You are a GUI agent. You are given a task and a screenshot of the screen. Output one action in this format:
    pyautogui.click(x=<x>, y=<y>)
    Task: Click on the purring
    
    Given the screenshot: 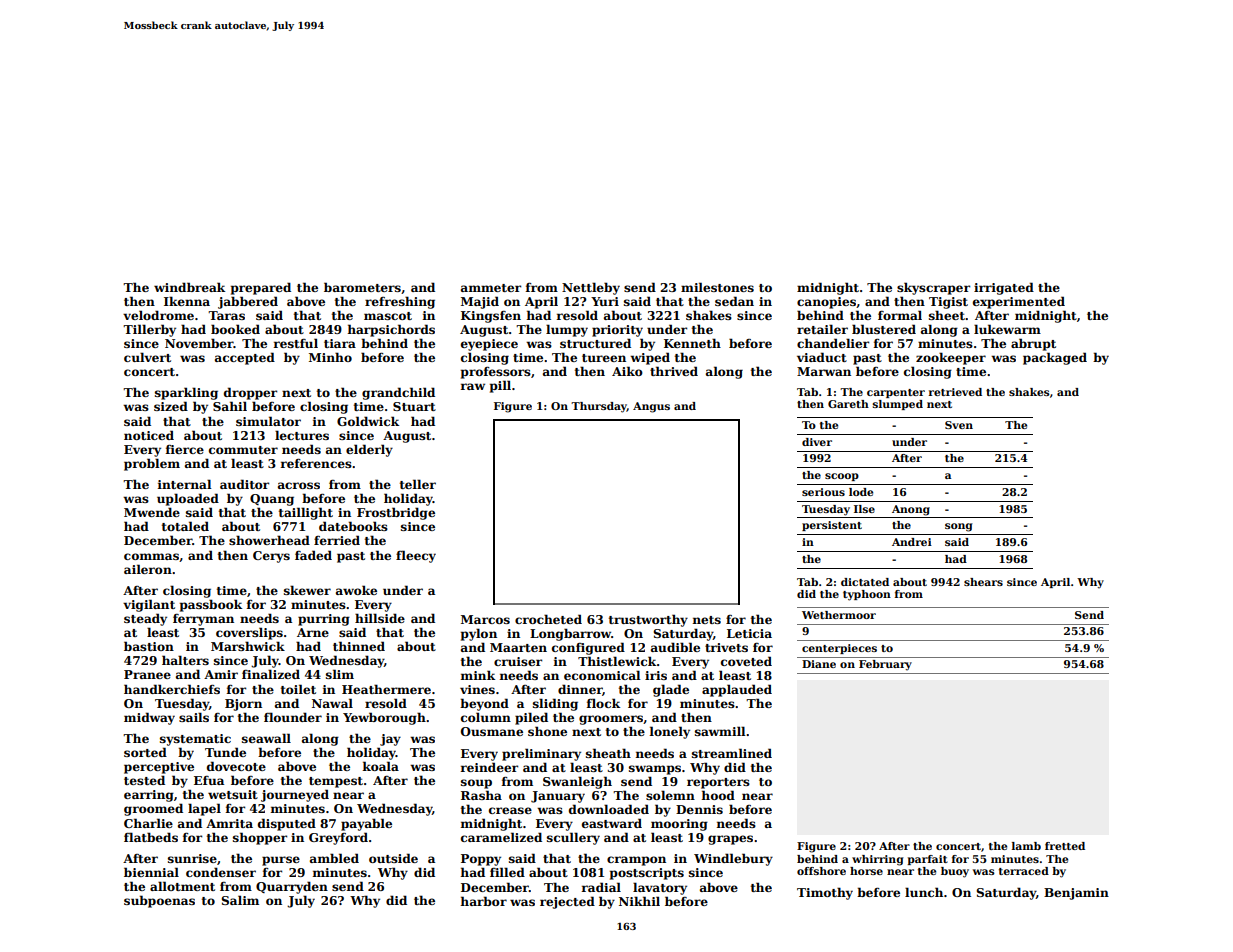 What is the action you would take?
    pyautogui.click(x=324, y=620)
